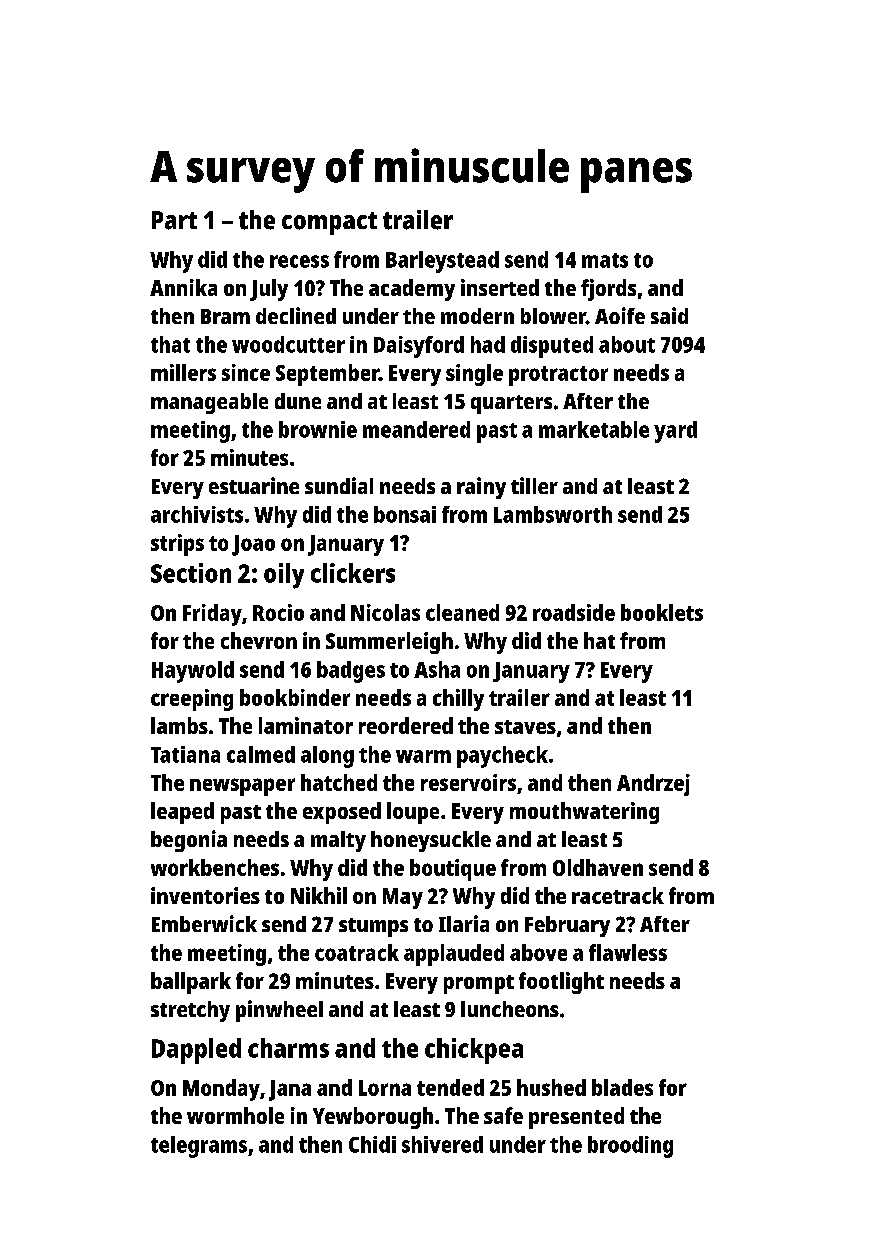 This document has height=1235, width=870. I want to click on telegrams, so click(199, 1147).
